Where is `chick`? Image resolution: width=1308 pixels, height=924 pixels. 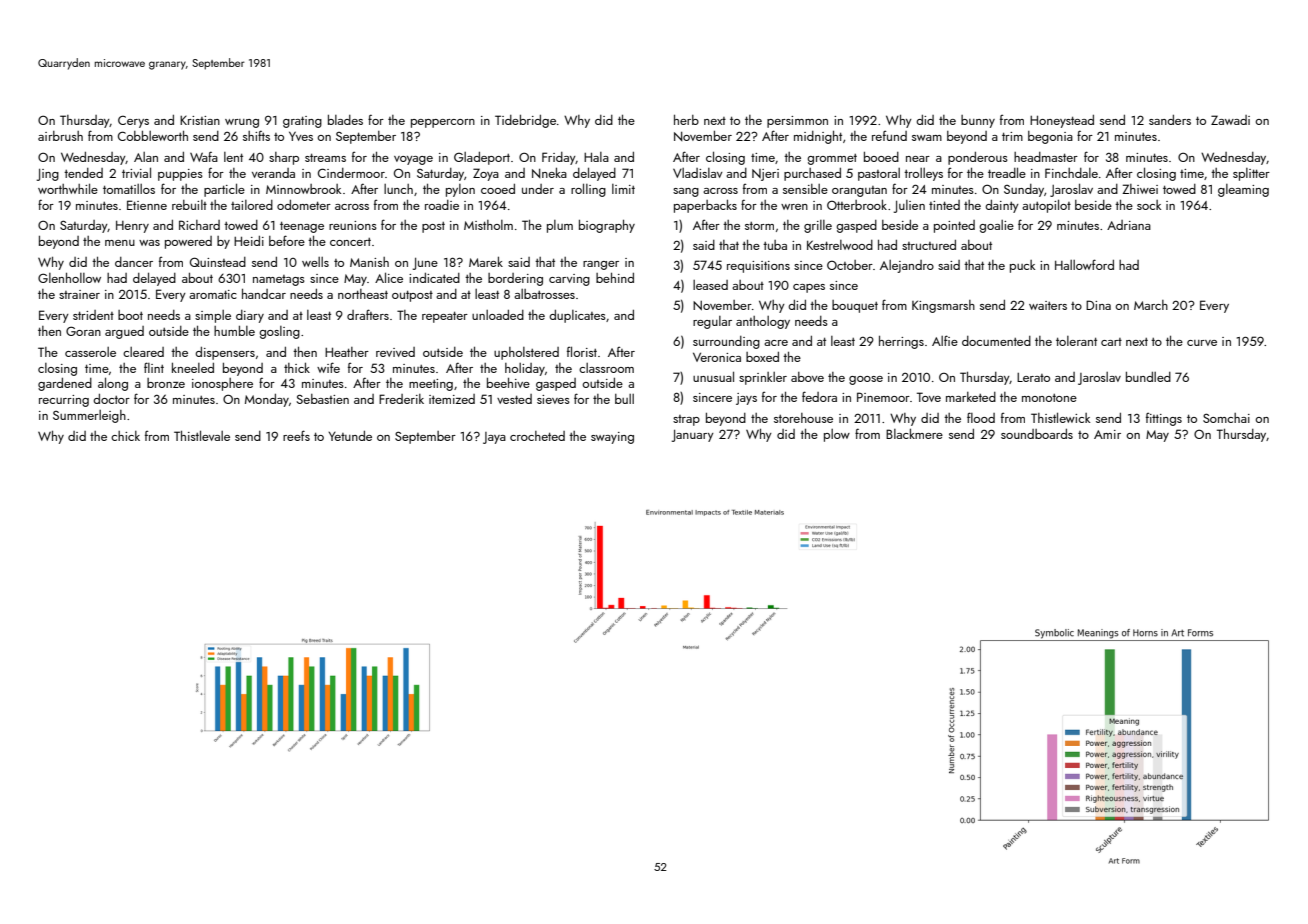
chick is located at coordinates (125, 436).
